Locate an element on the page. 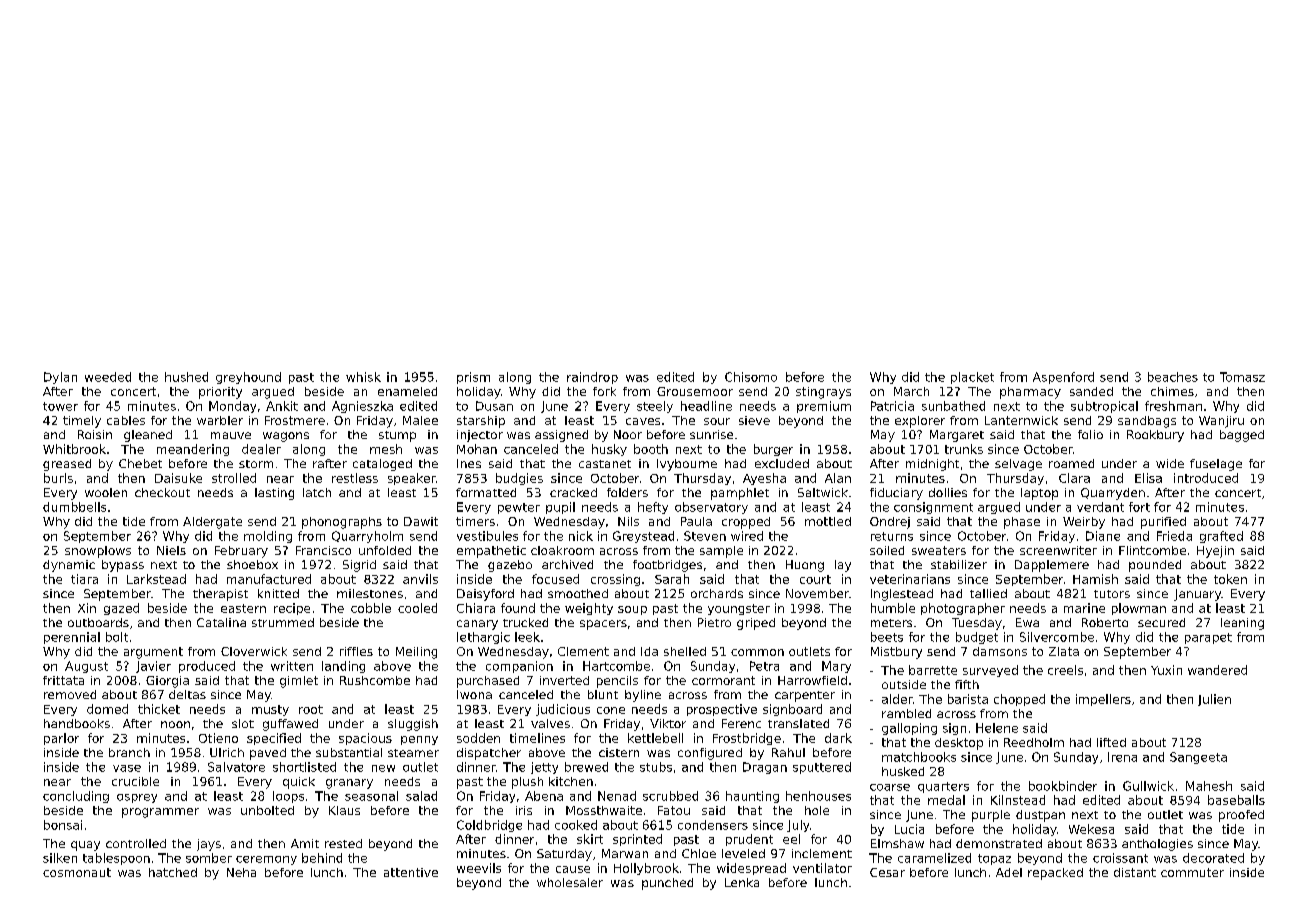  Niels is located at coordinates (171, 550).
